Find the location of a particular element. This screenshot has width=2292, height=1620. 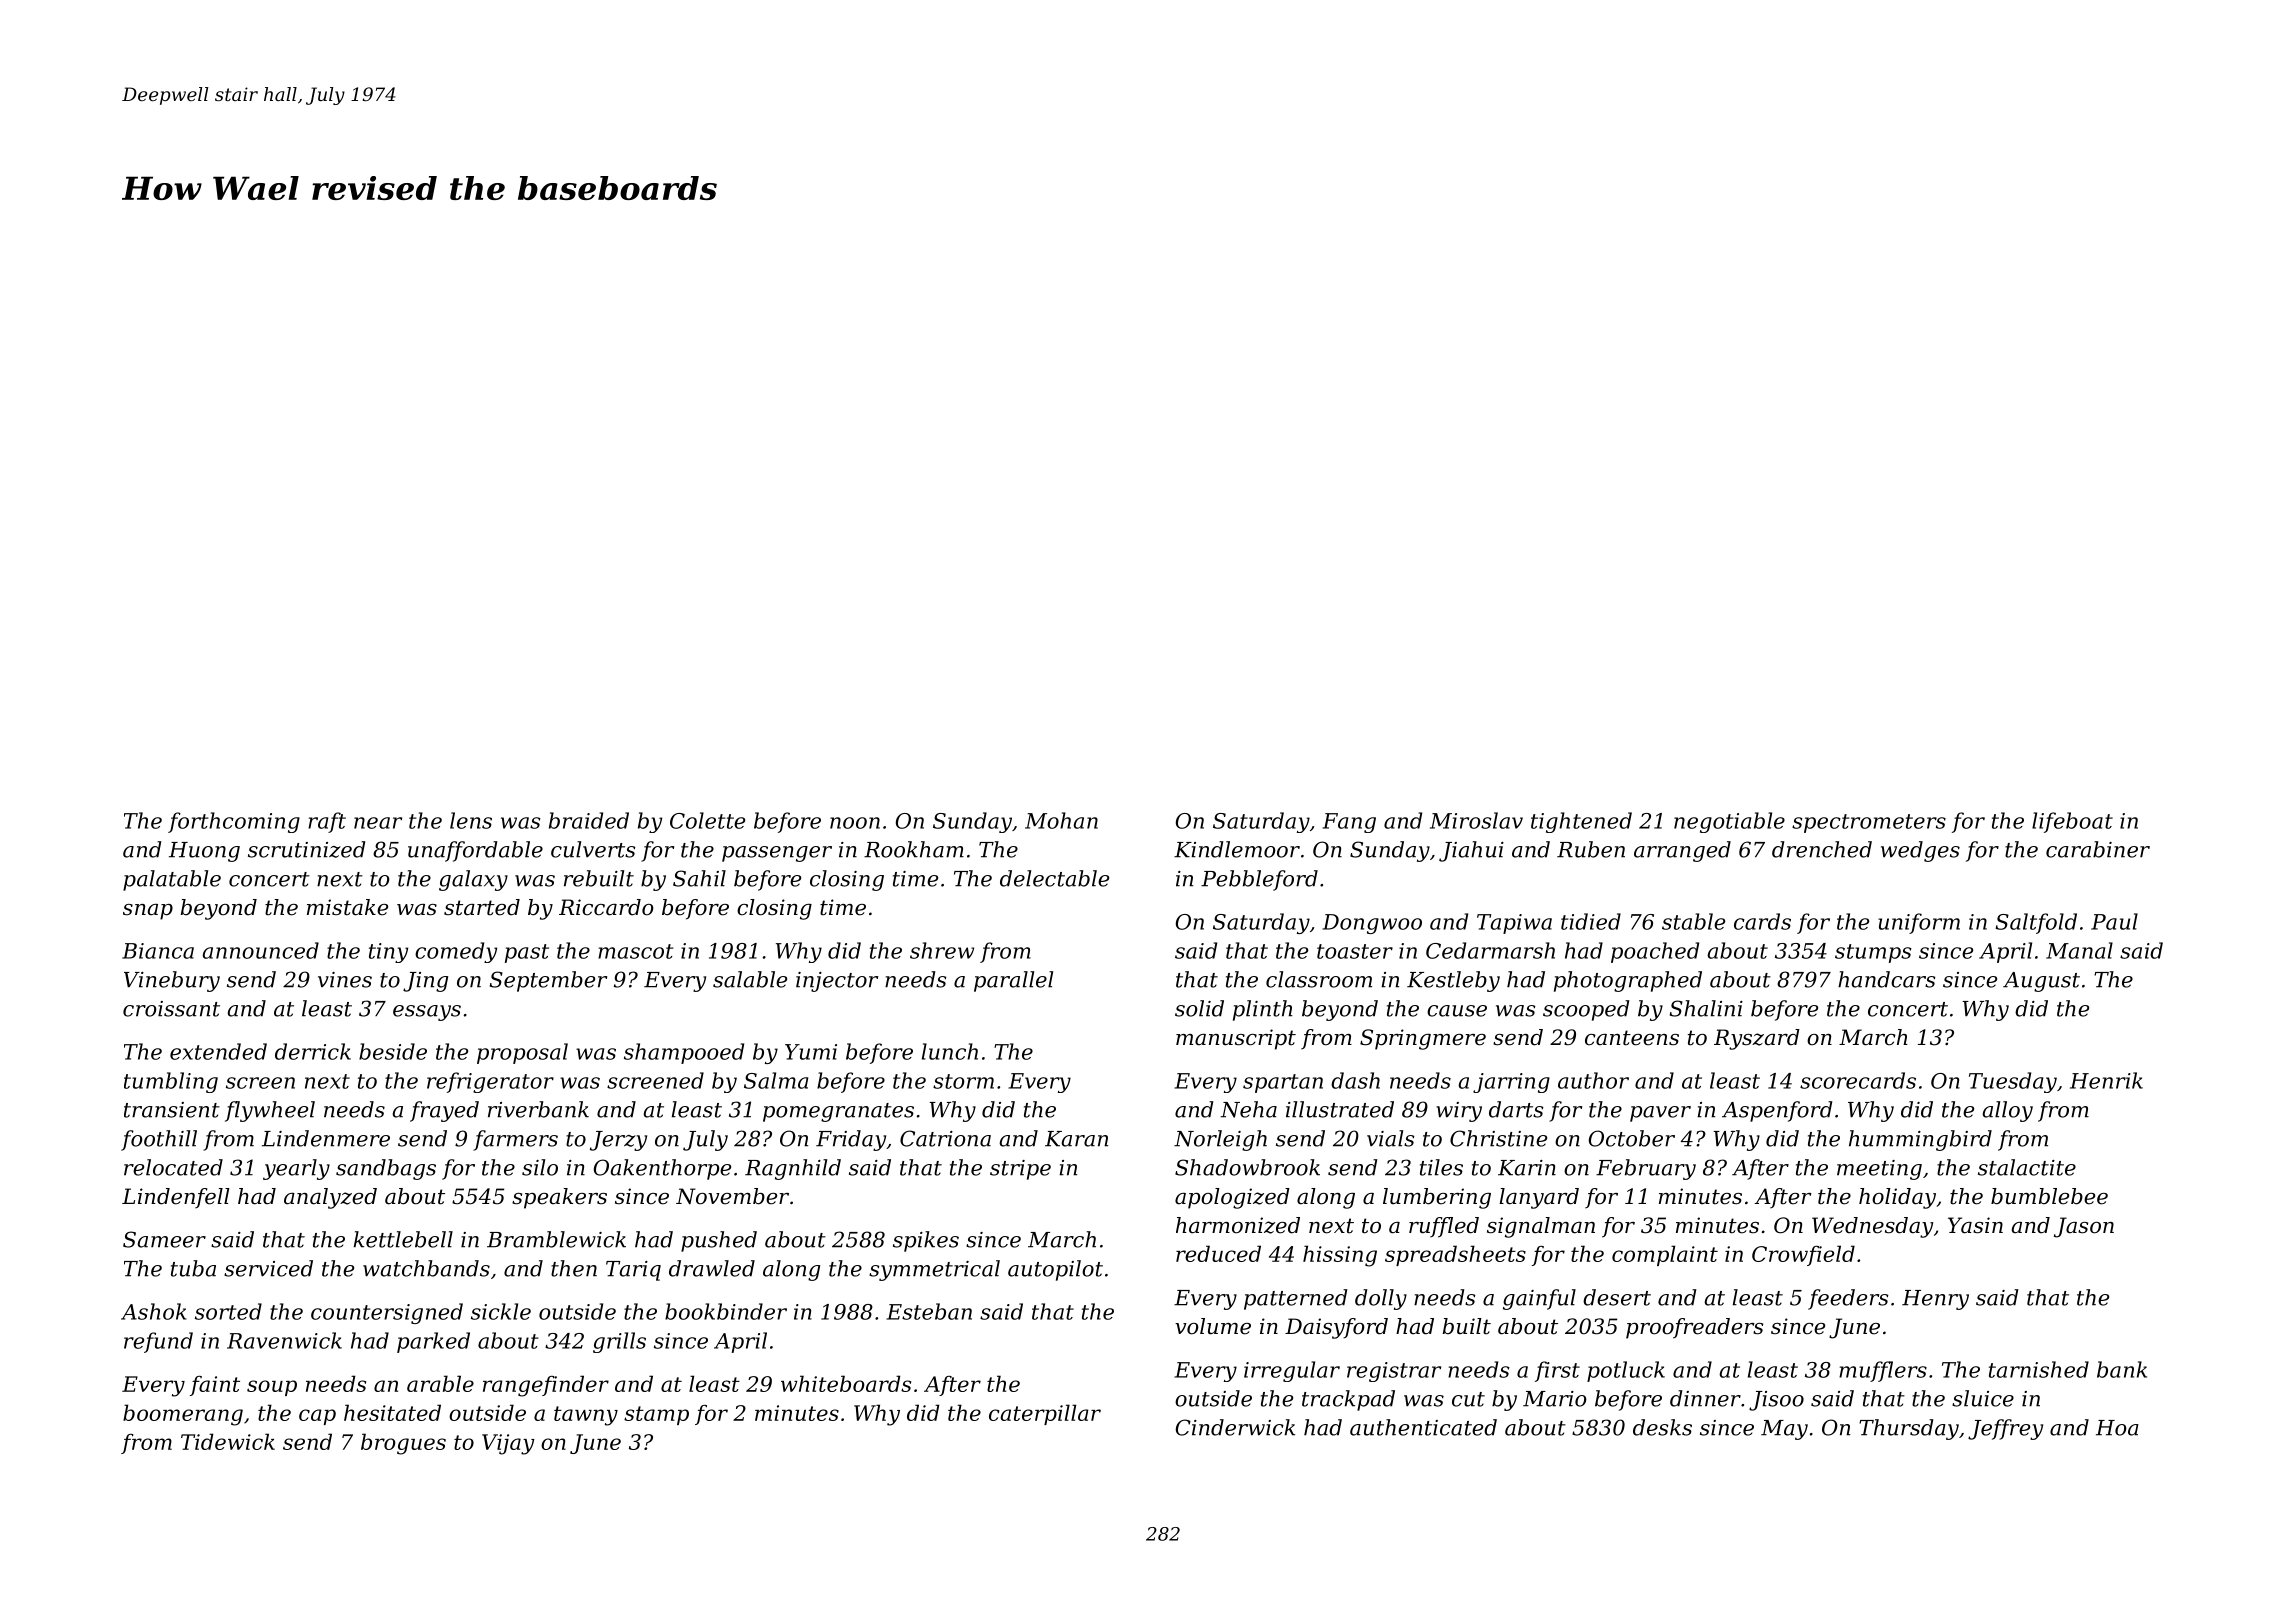

Tidewick is located at coordinates (228, 1441).
